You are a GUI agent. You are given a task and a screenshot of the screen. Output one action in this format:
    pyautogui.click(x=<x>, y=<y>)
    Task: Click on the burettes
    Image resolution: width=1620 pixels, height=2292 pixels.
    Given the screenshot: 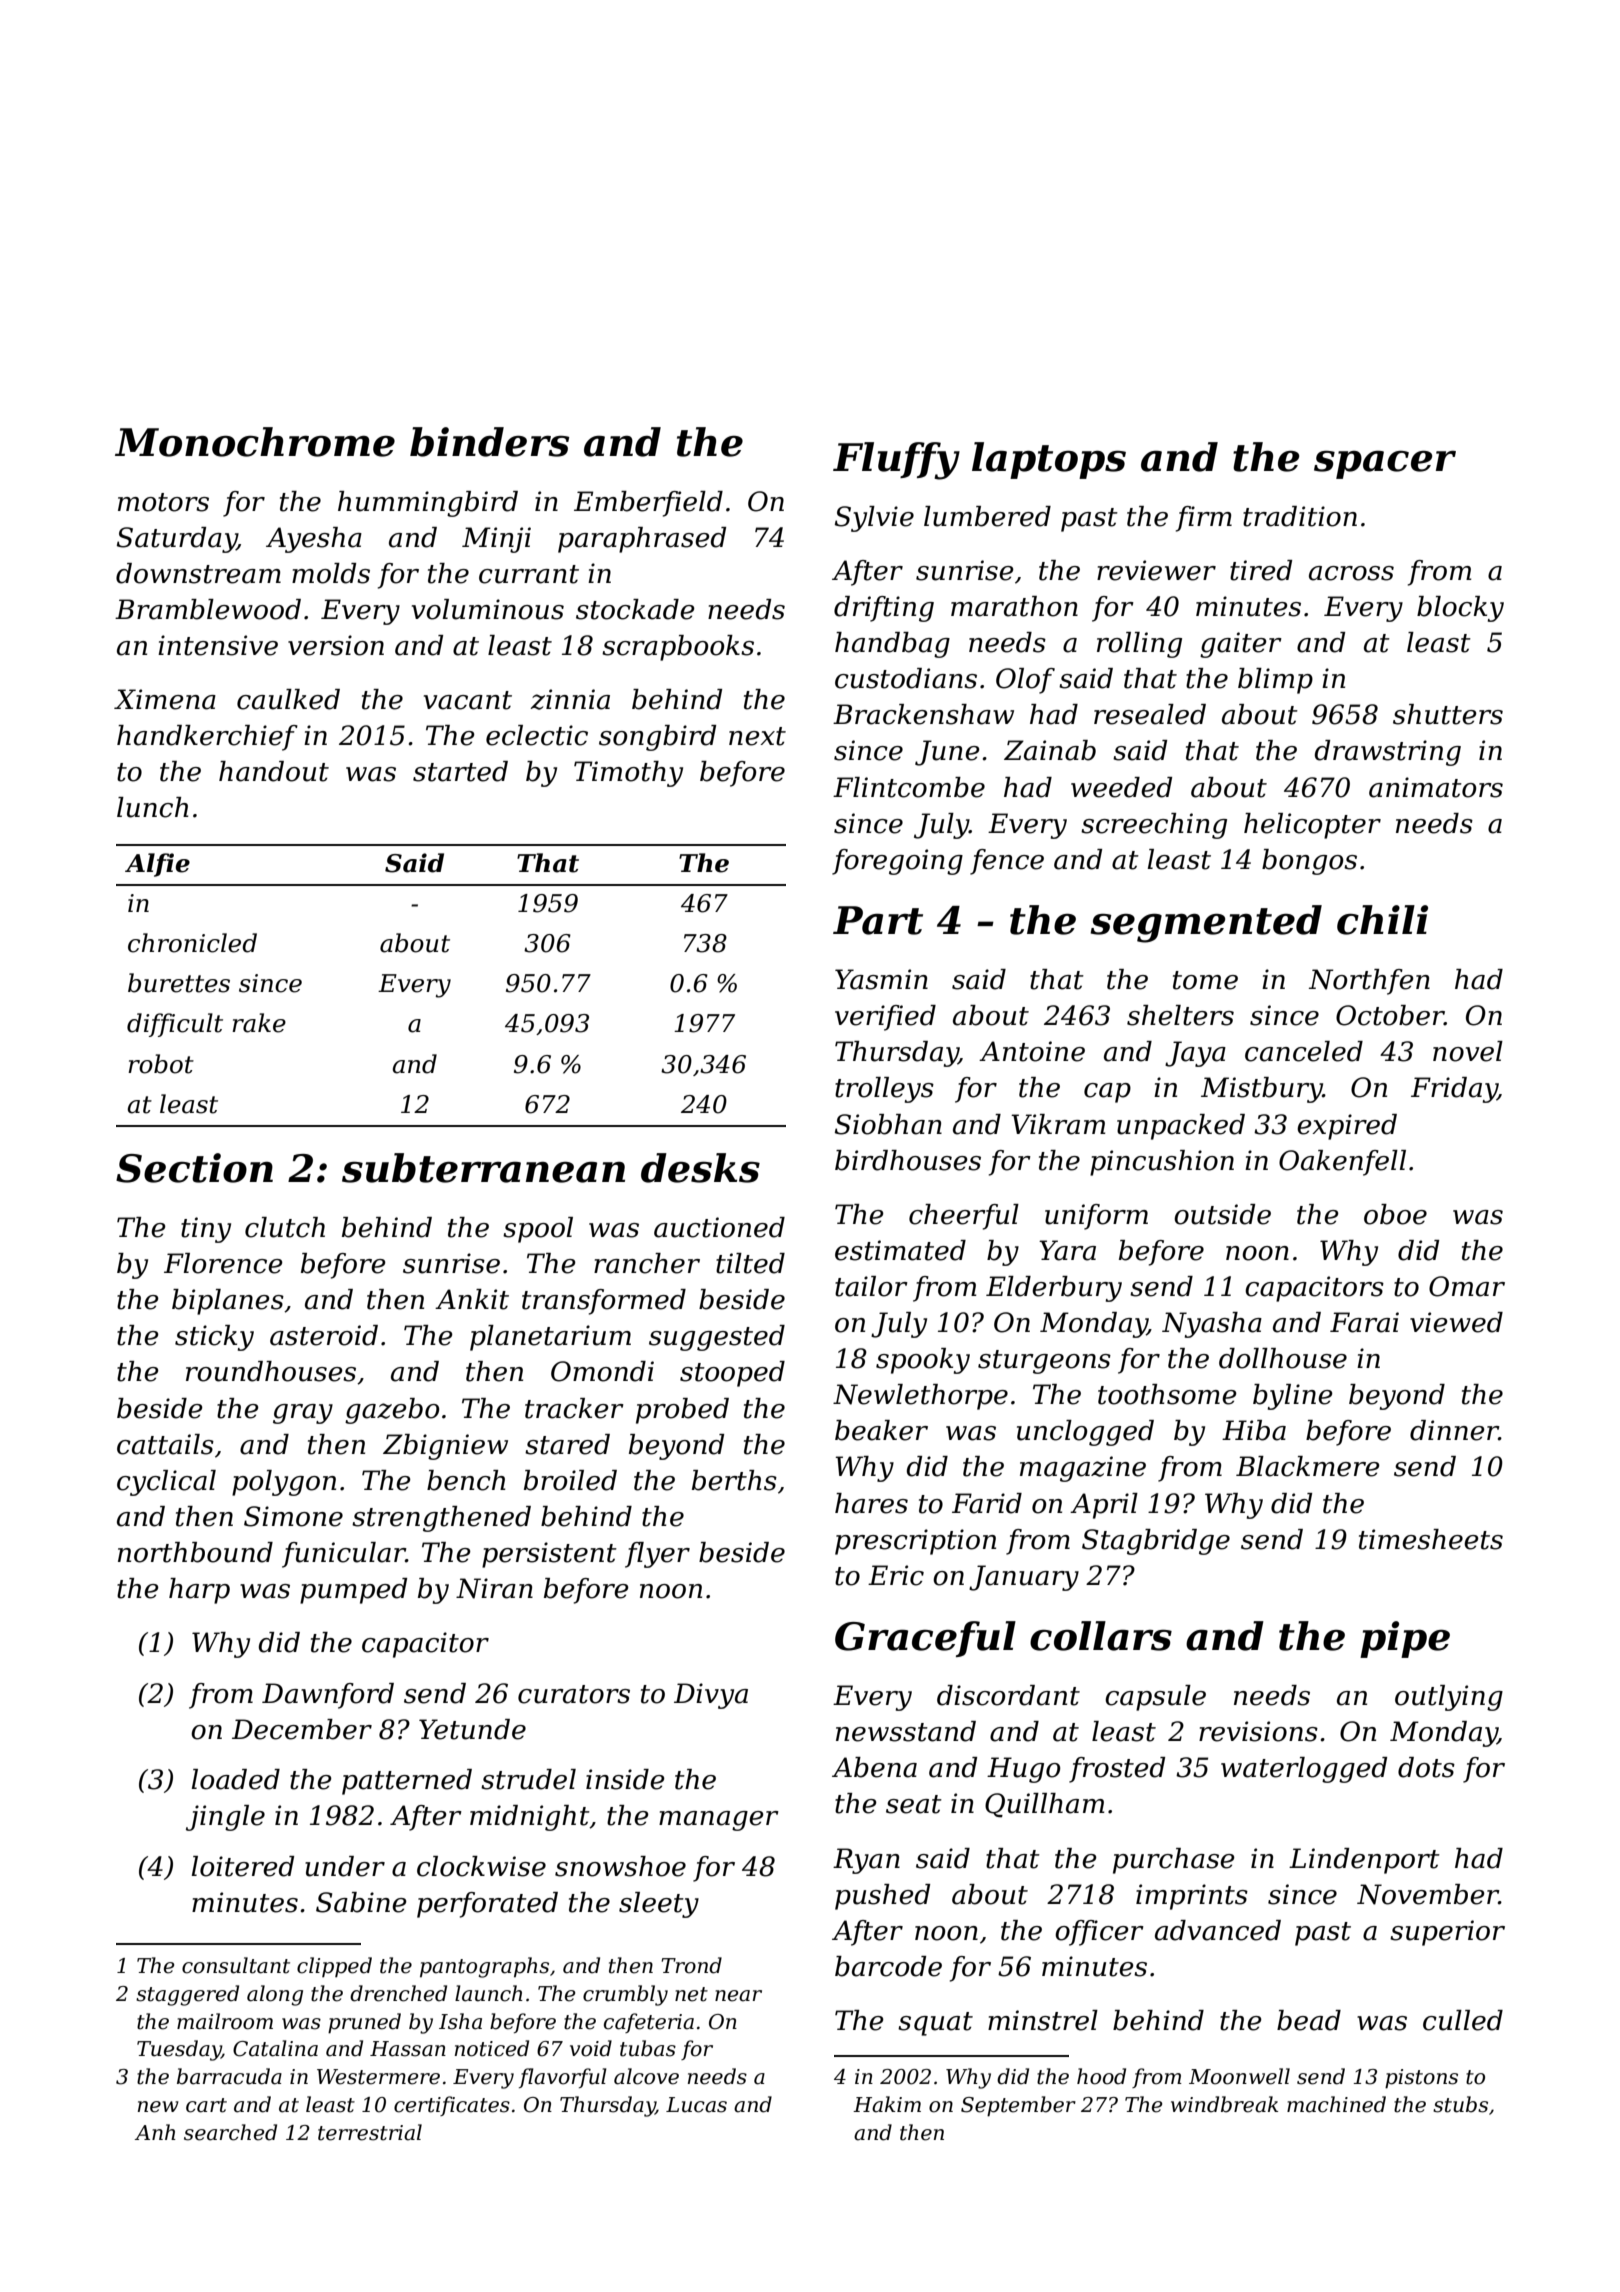 What is the action you would take?
    pyautogui.click(x=179, y=983)
